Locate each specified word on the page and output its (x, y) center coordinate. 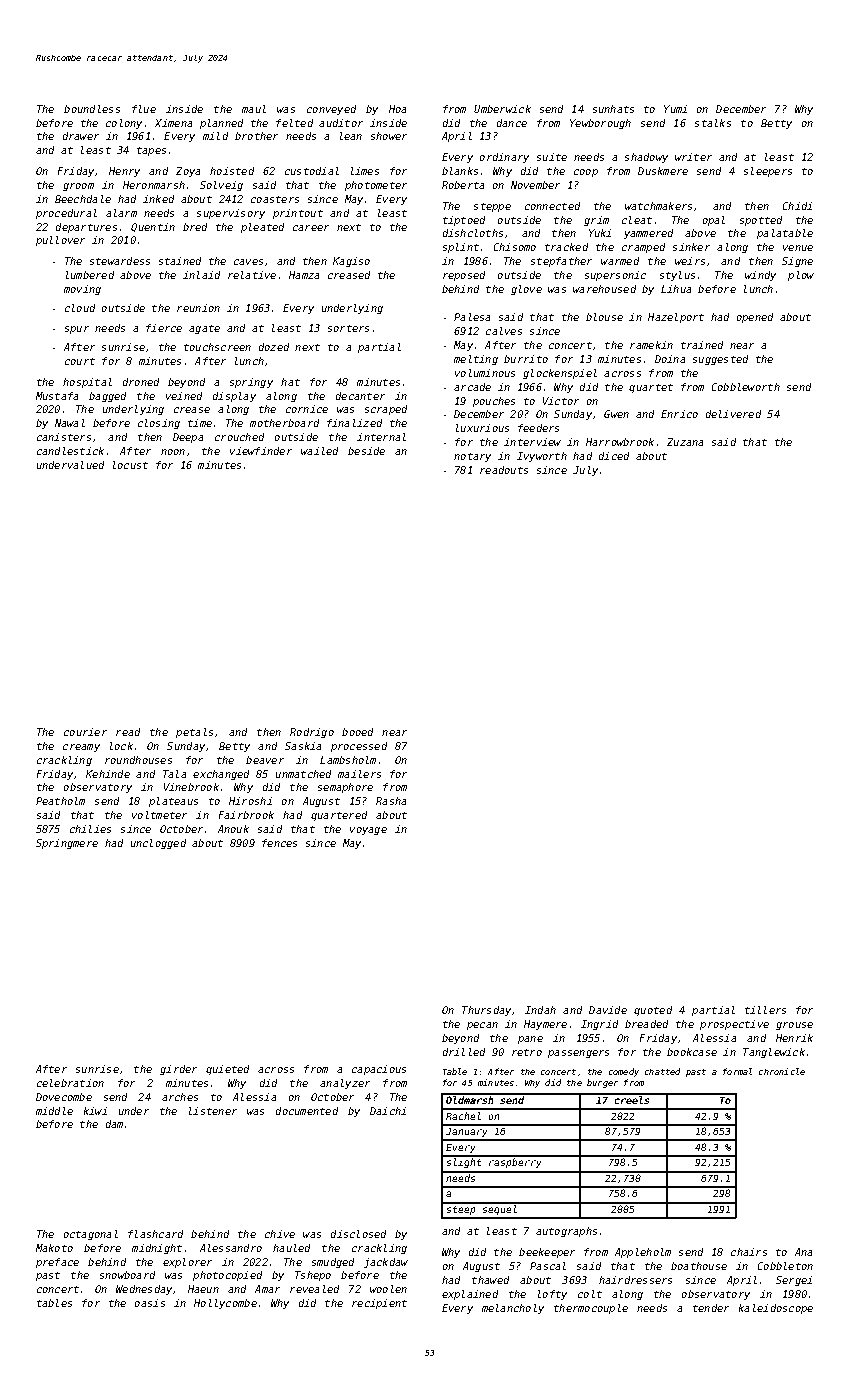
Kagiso (351, 262)
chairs (749, 1252)
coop (586, 173)
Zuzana (685, 442)
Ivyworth (542, 457)
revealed (314, 1289)
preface (57, 1263)
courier (85, 732)
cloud (80, 308)
